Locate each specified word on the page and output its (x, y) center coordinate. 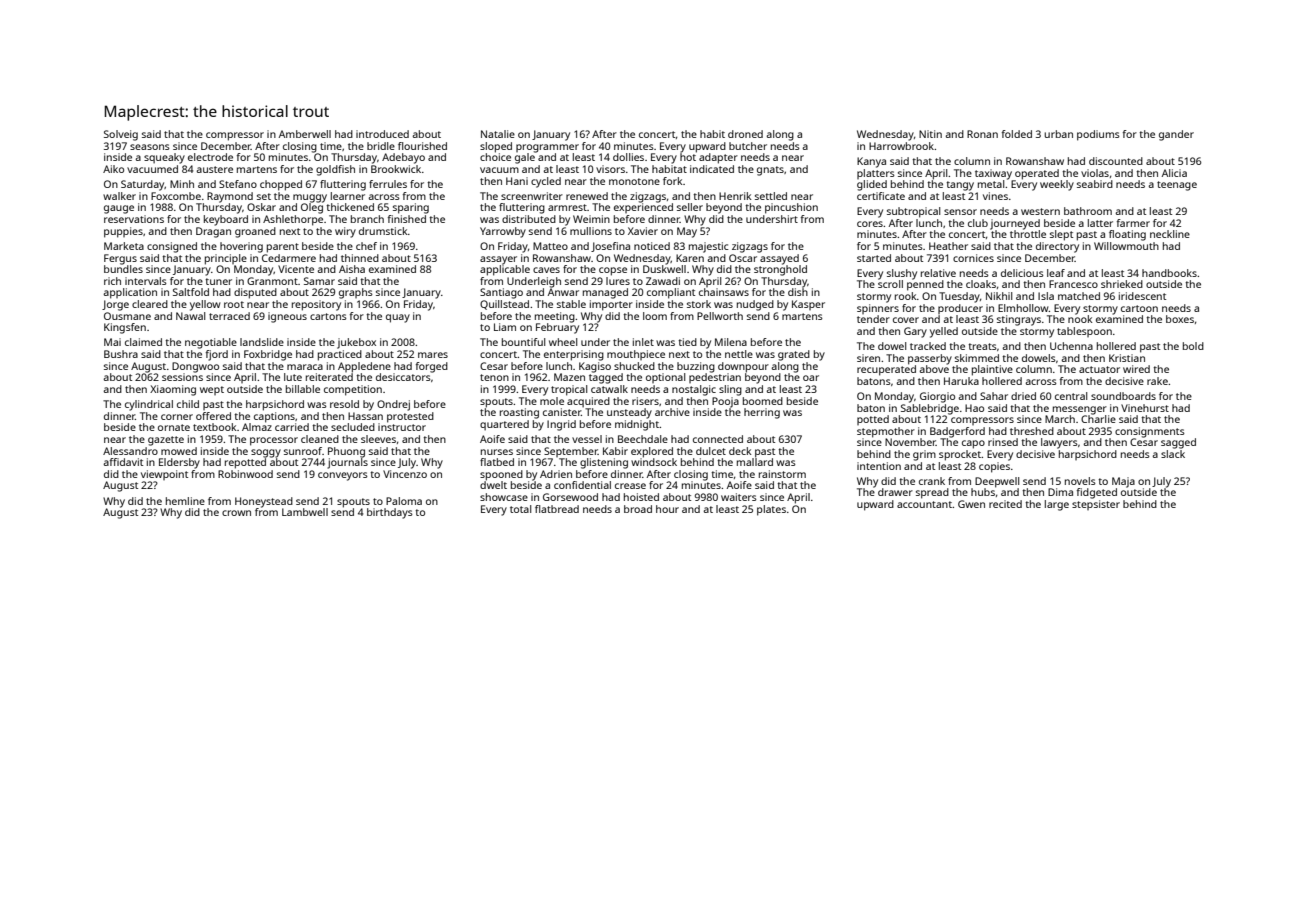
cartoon (1139, 308)
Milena (731, 342)
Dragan (213, 232)
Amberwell (305, 134)
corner (177, 417)
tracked (928, 346)
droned (745, 134)
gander (1176, 135)
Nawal (190, 316)
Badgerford (957, 432)
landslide (262, 342)
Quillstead (504, 305)
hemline (185, 501)
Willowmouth (1126, 246)
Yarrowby (503, 232)
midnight (637, 425)
